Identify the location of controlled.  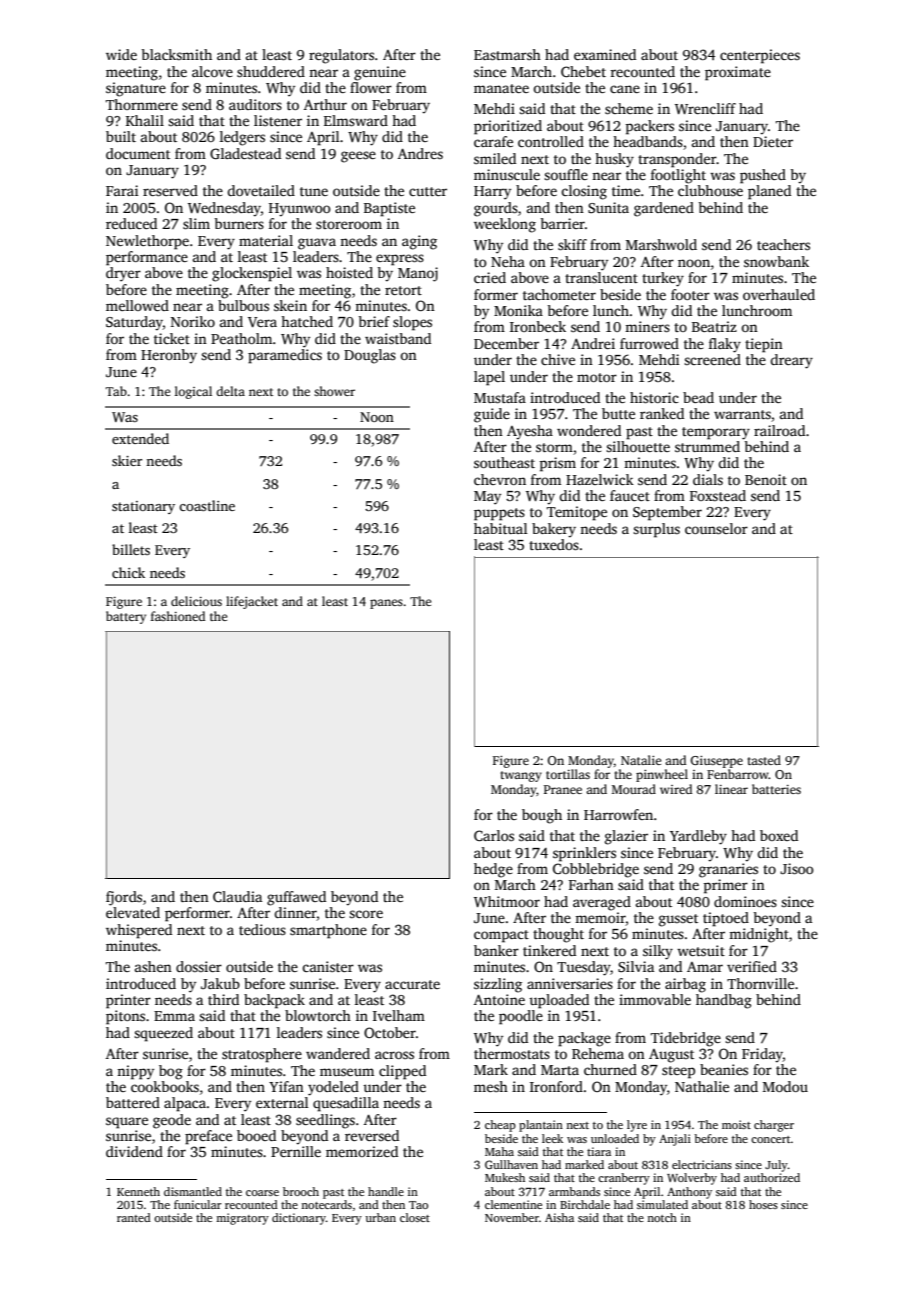
(551, 141).
